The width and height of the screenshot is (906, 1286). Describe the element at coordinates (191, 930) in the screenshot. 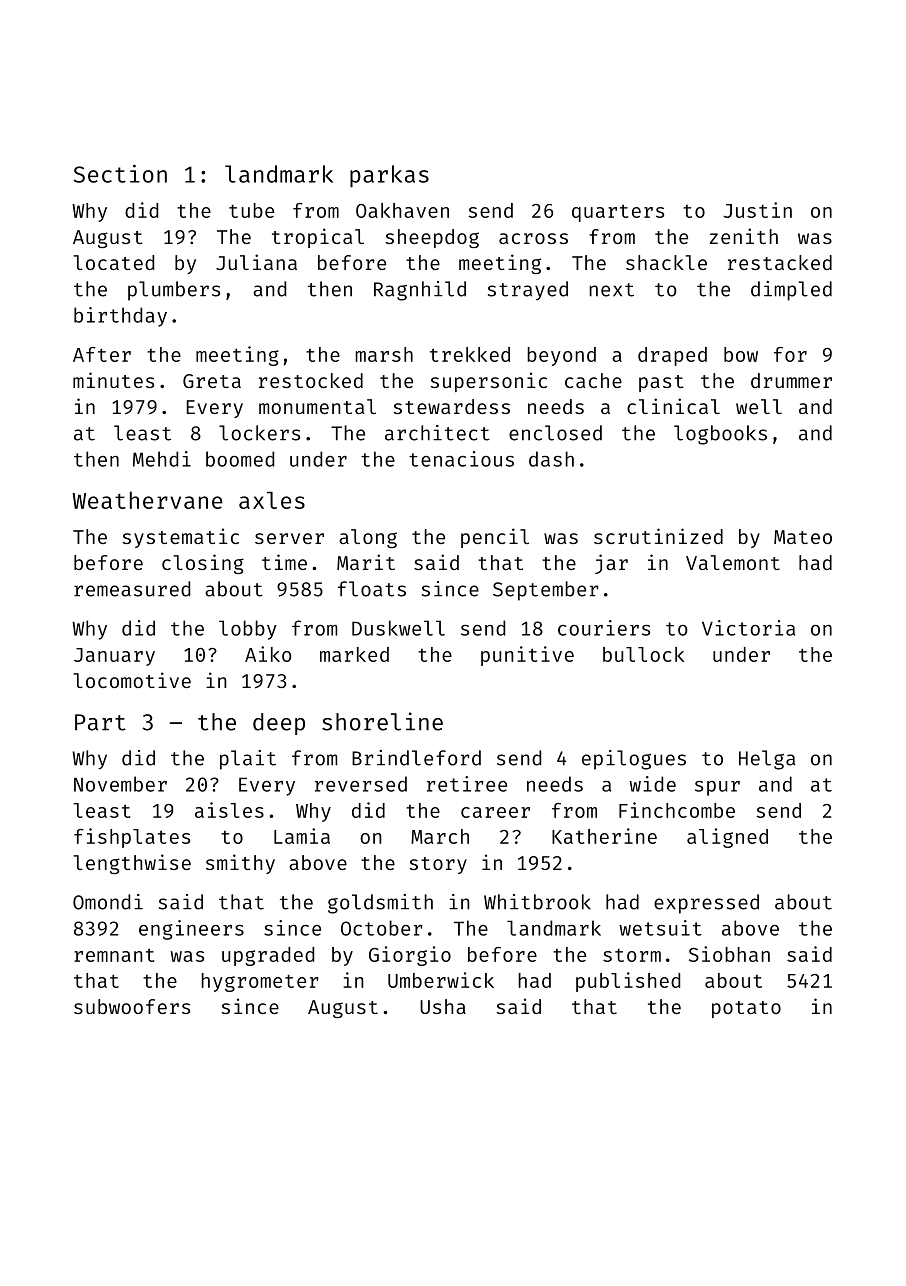

I see `engineers` at that location.
